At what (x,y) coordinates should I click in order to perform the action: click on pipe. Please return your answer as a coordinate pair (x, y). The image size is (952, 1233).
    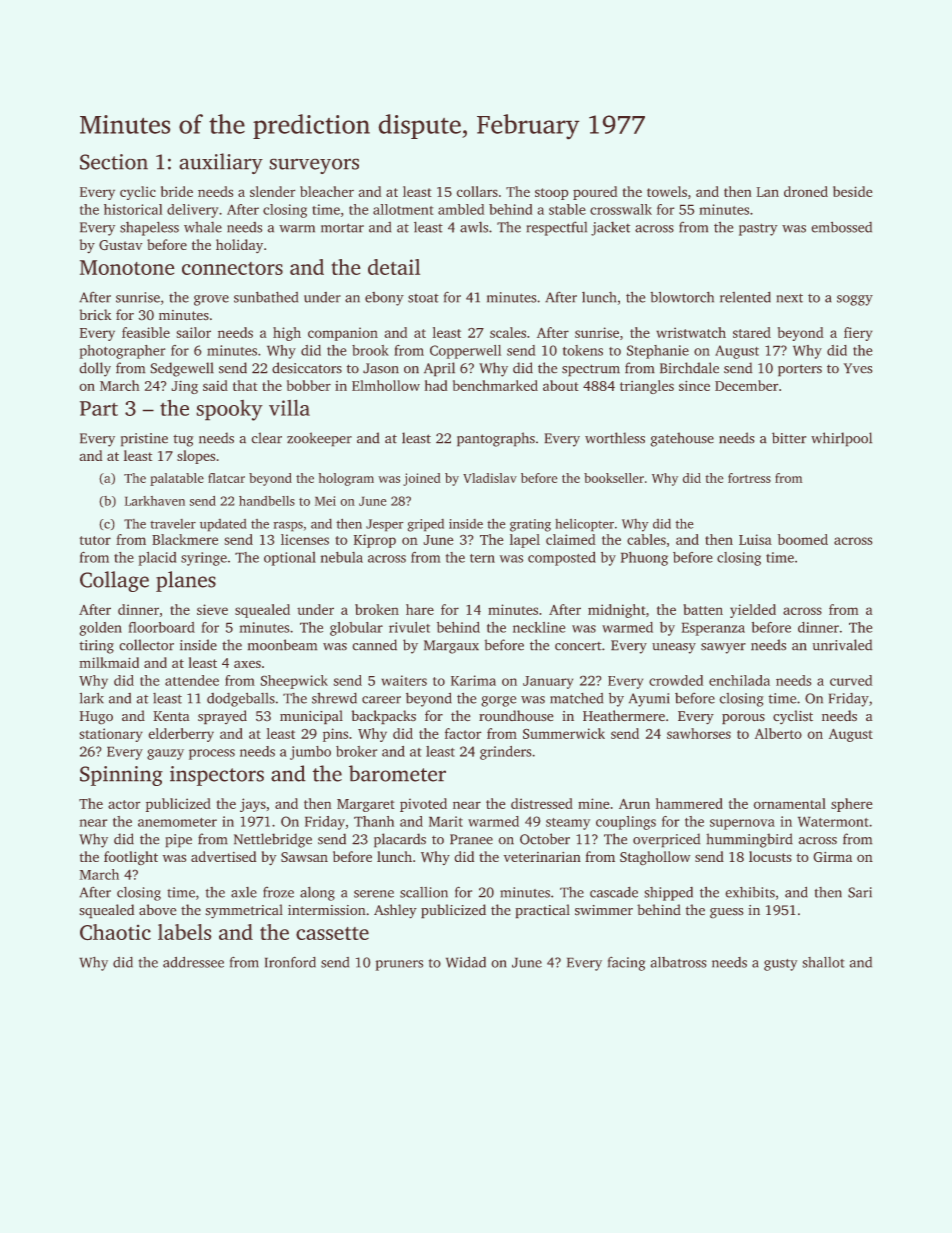
    Looking at the image, I should click on (179, 840).
